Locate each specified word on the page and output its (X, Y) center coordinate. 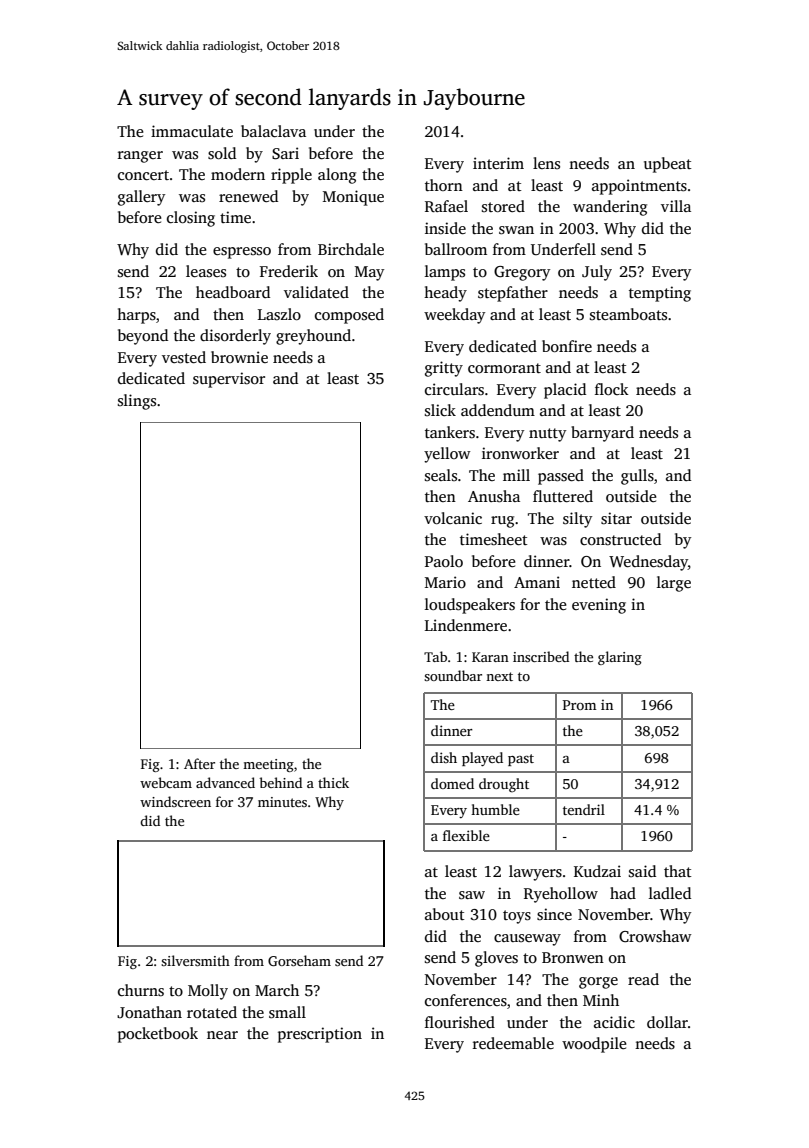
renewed (248, 196)
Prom (580, 705)
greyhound (313, 337)
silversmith (195, 960)
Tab (435, 656)
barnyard (602, 434)
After (199, 763)
